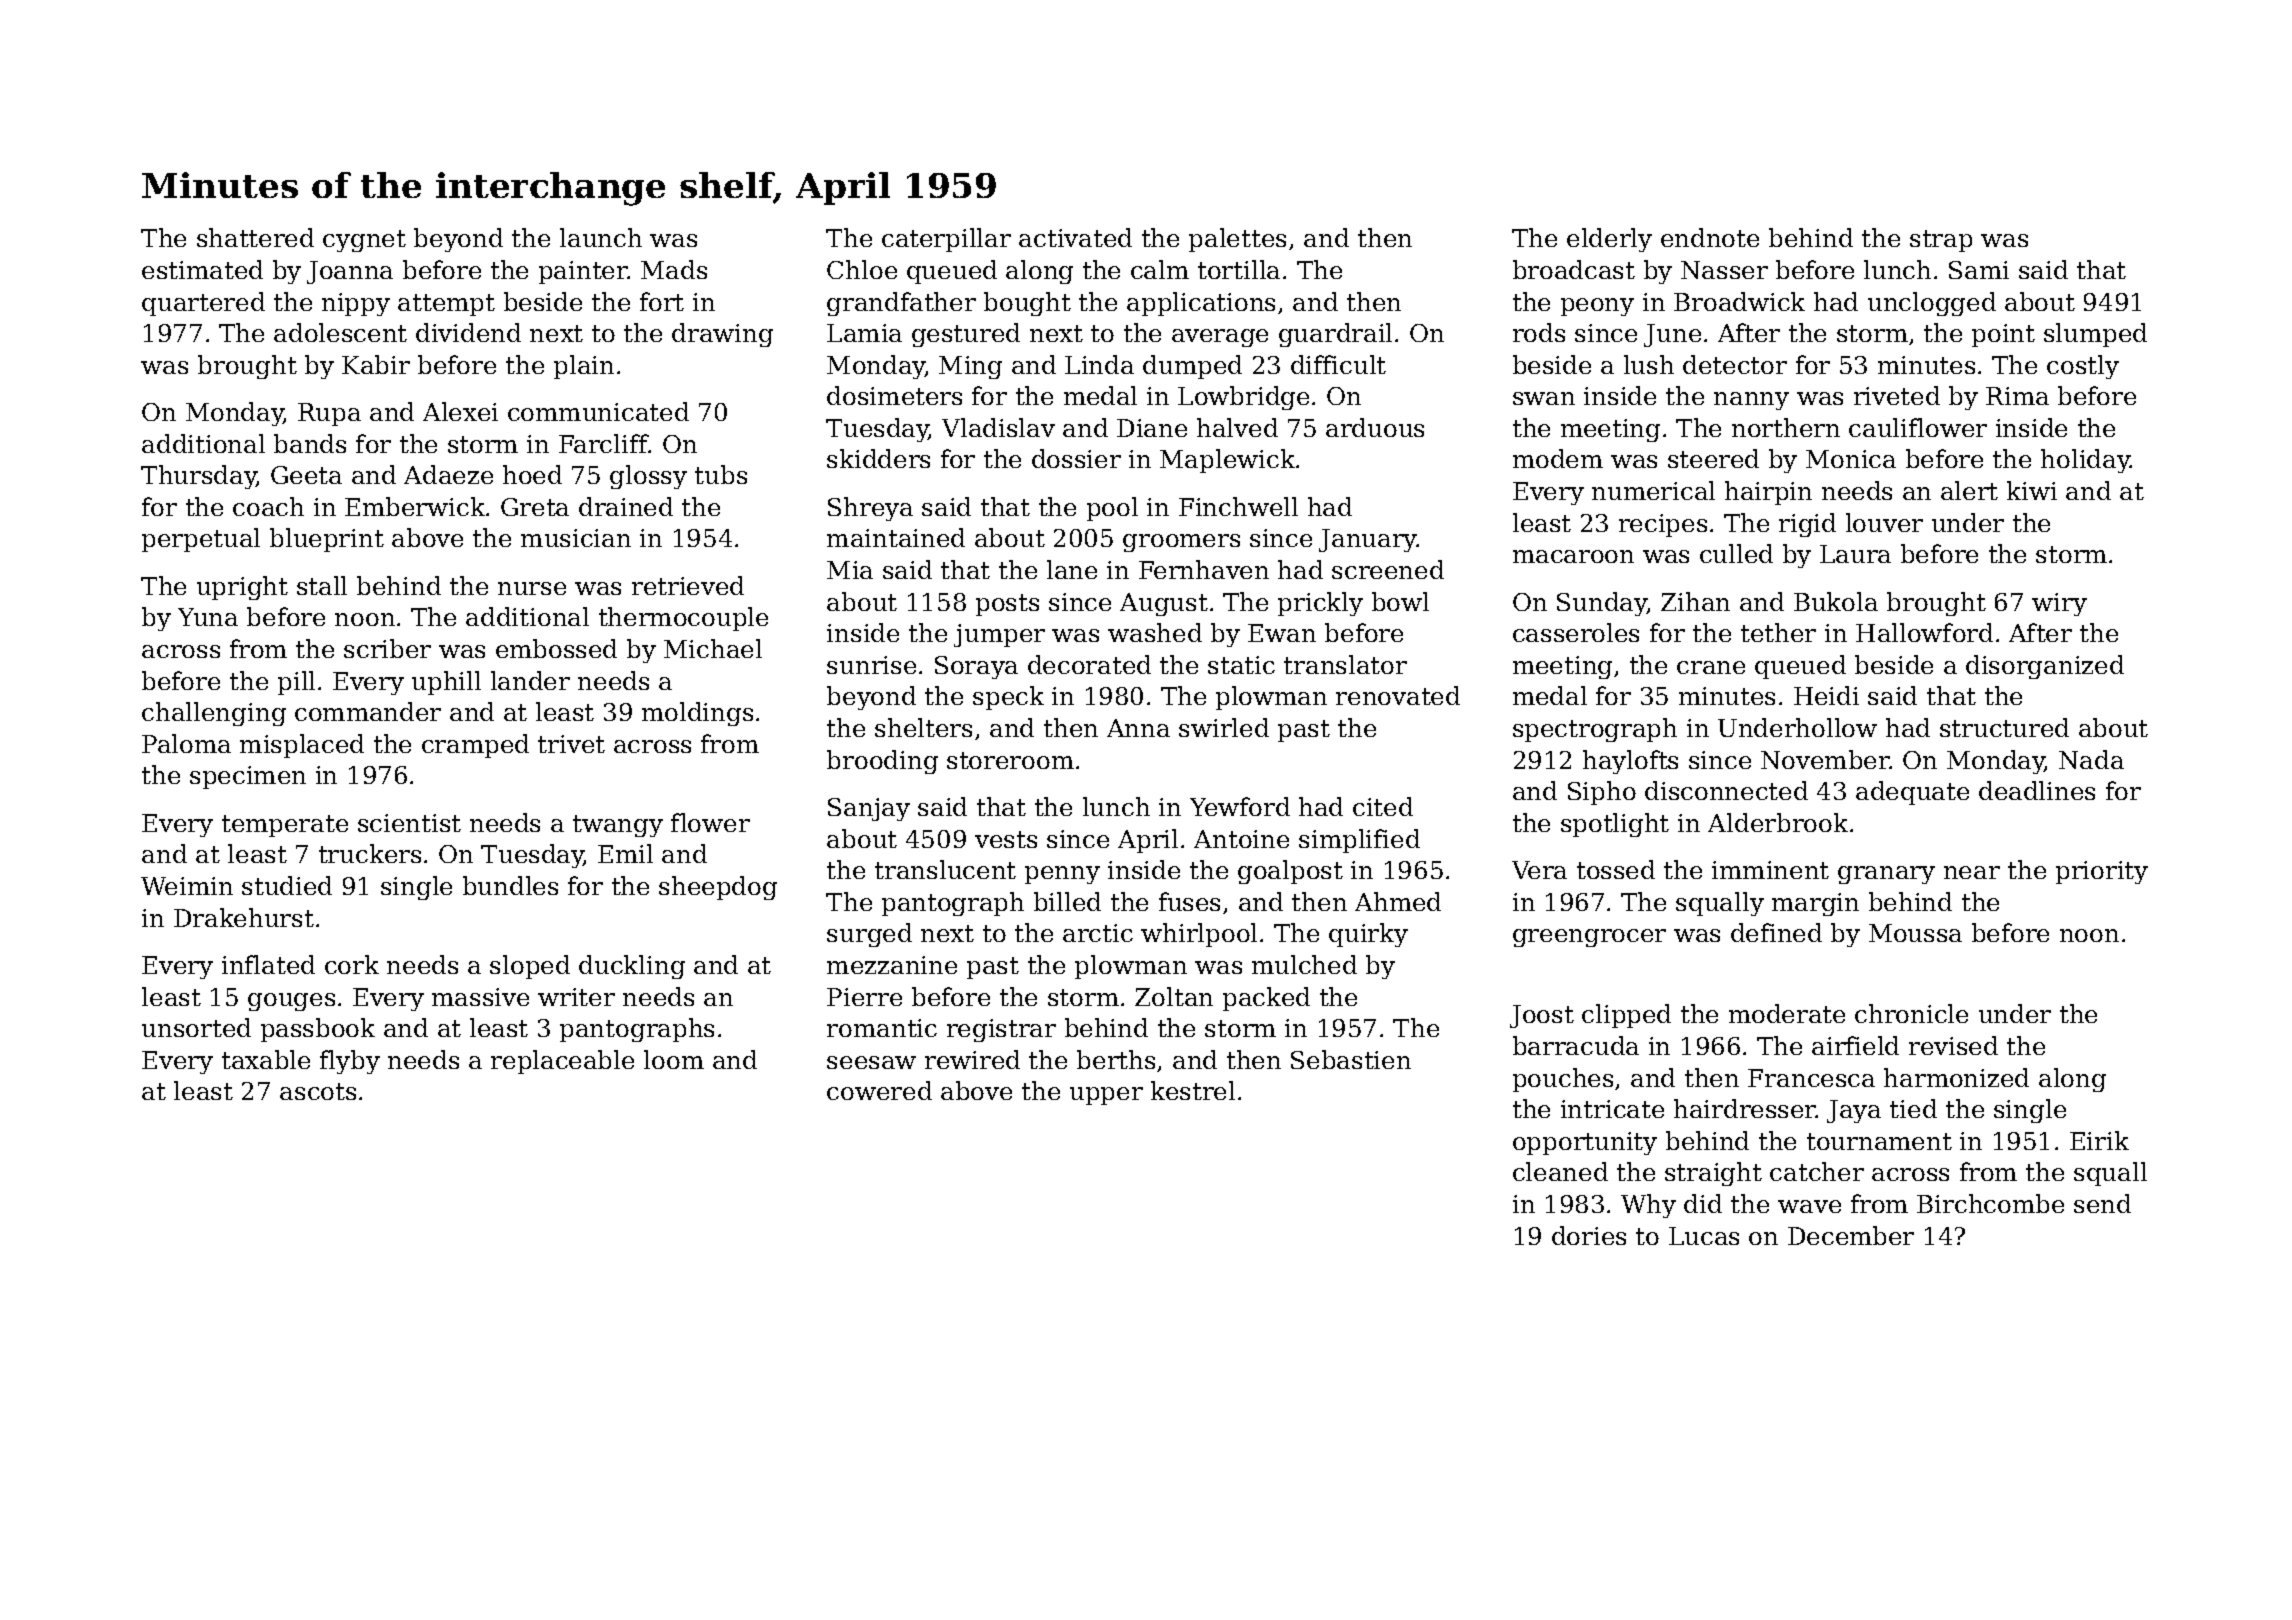 The height and width of the screenshot is (1620, 2292). I want to click on activated, so click(1075, 237).
